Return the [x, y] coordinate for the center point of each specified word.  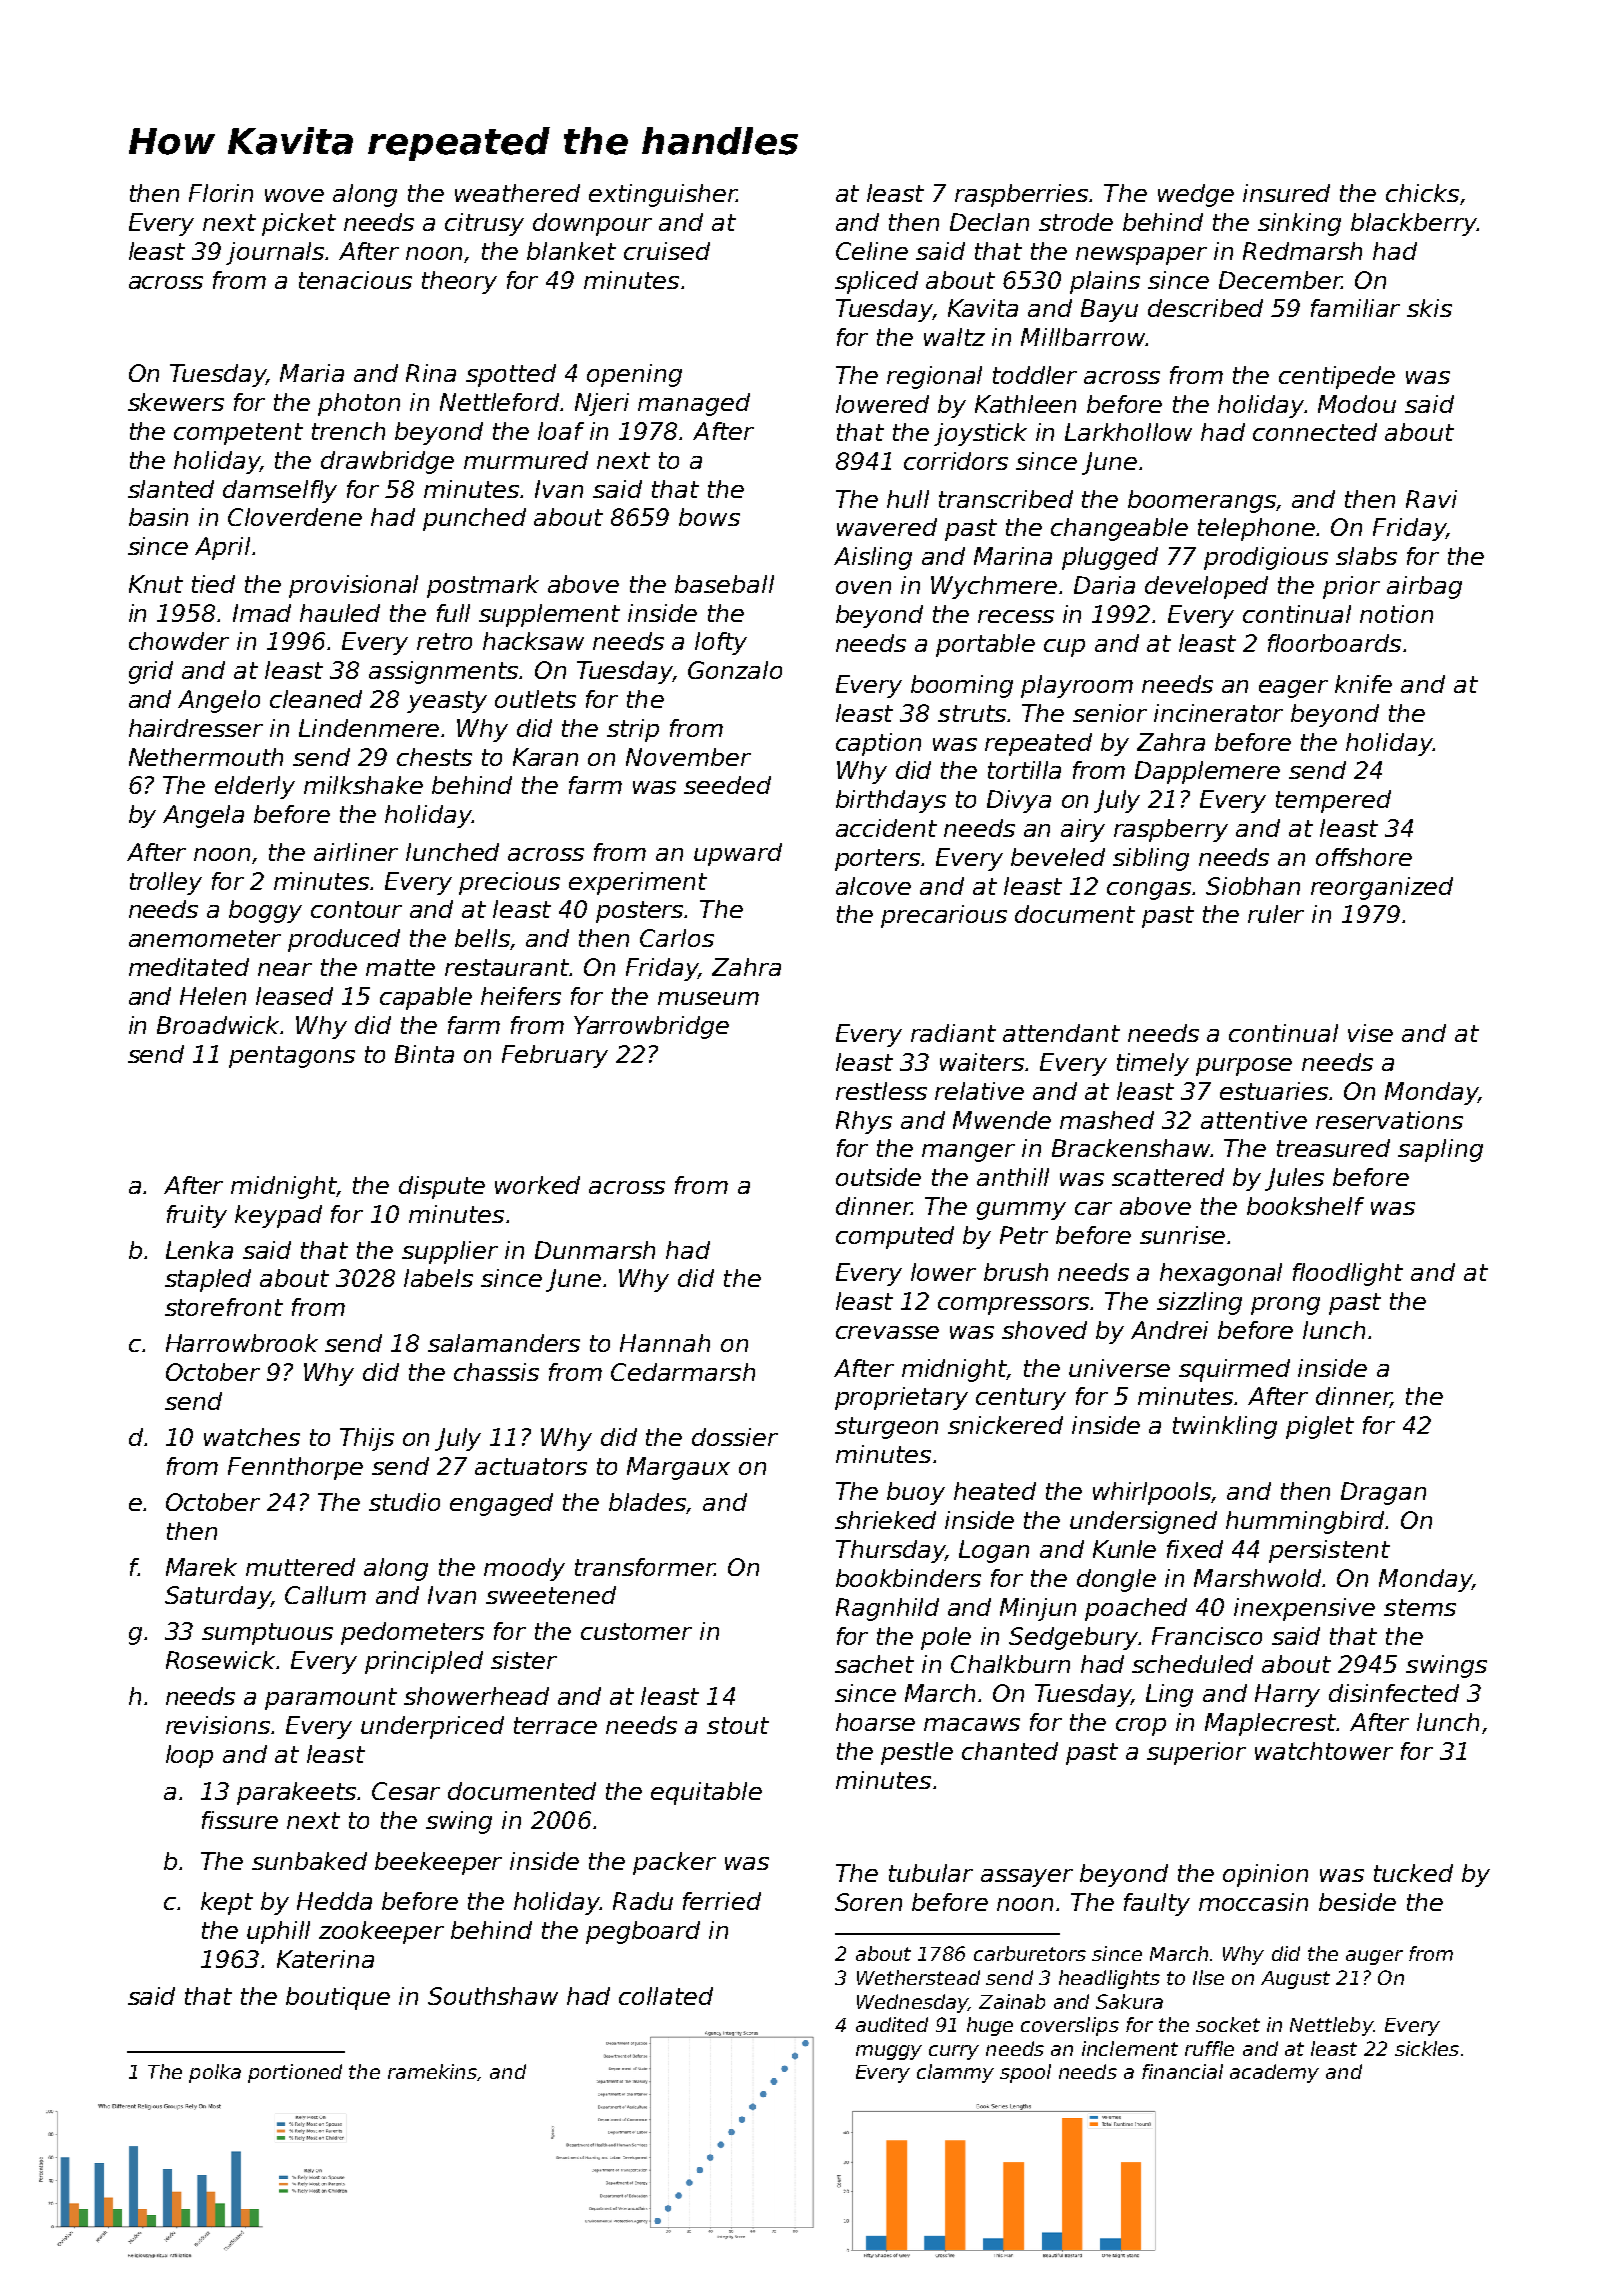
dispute [442, 1187]
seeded [727, 785]
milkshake [363, 785]
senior [1110, 713]
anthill [1013, 1177]
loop [189, 1756]
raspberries [1022, 195]
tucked [1413, 1873]
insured [1286, 193]
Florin [221, 193]
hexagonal [1221, 1274]
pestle [917, 1753]
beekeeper [438, 1863]
